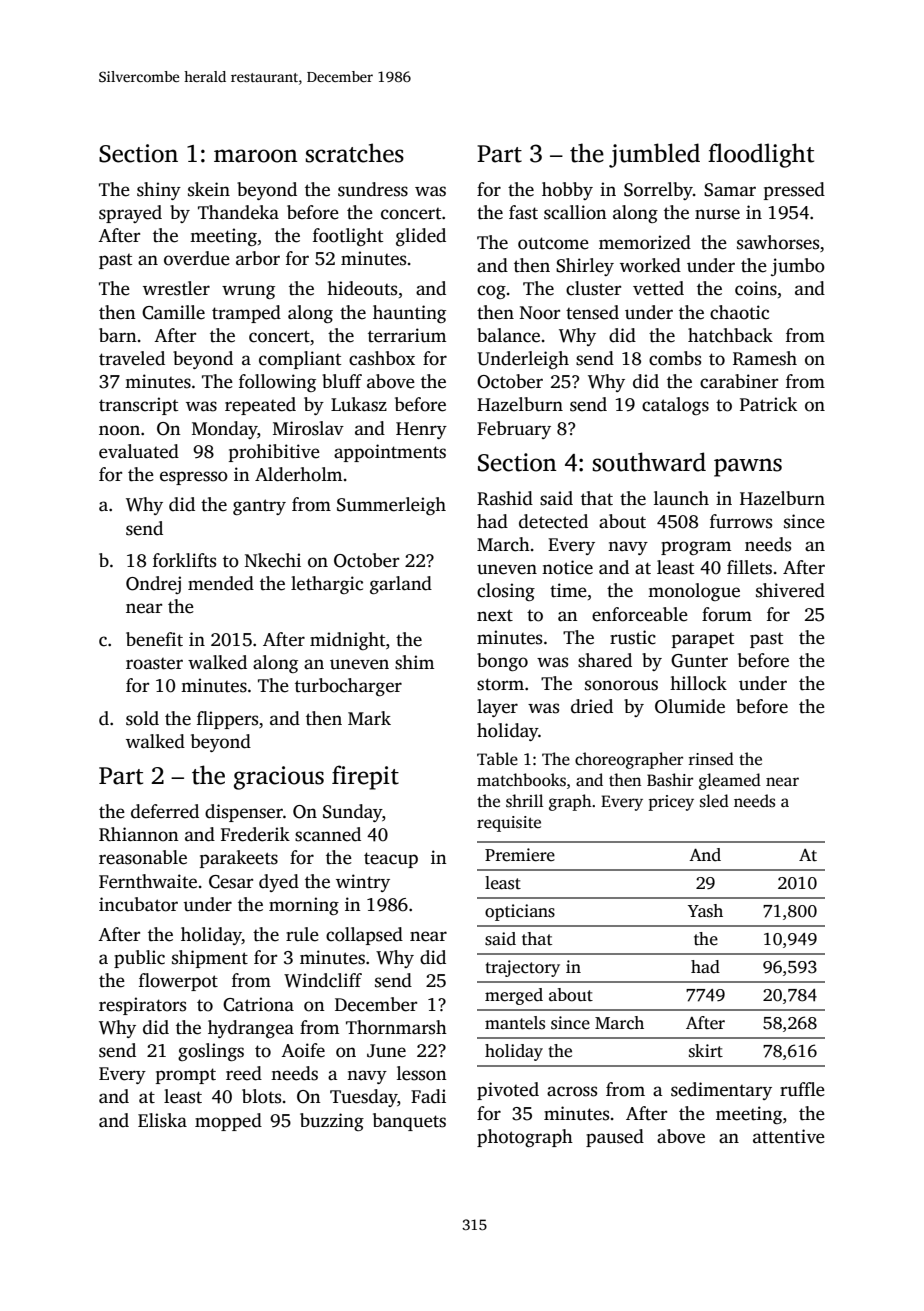  What do you see at coordinates (154, 639) in the page?
I see `benefit` at bounding box center [154, 639].
